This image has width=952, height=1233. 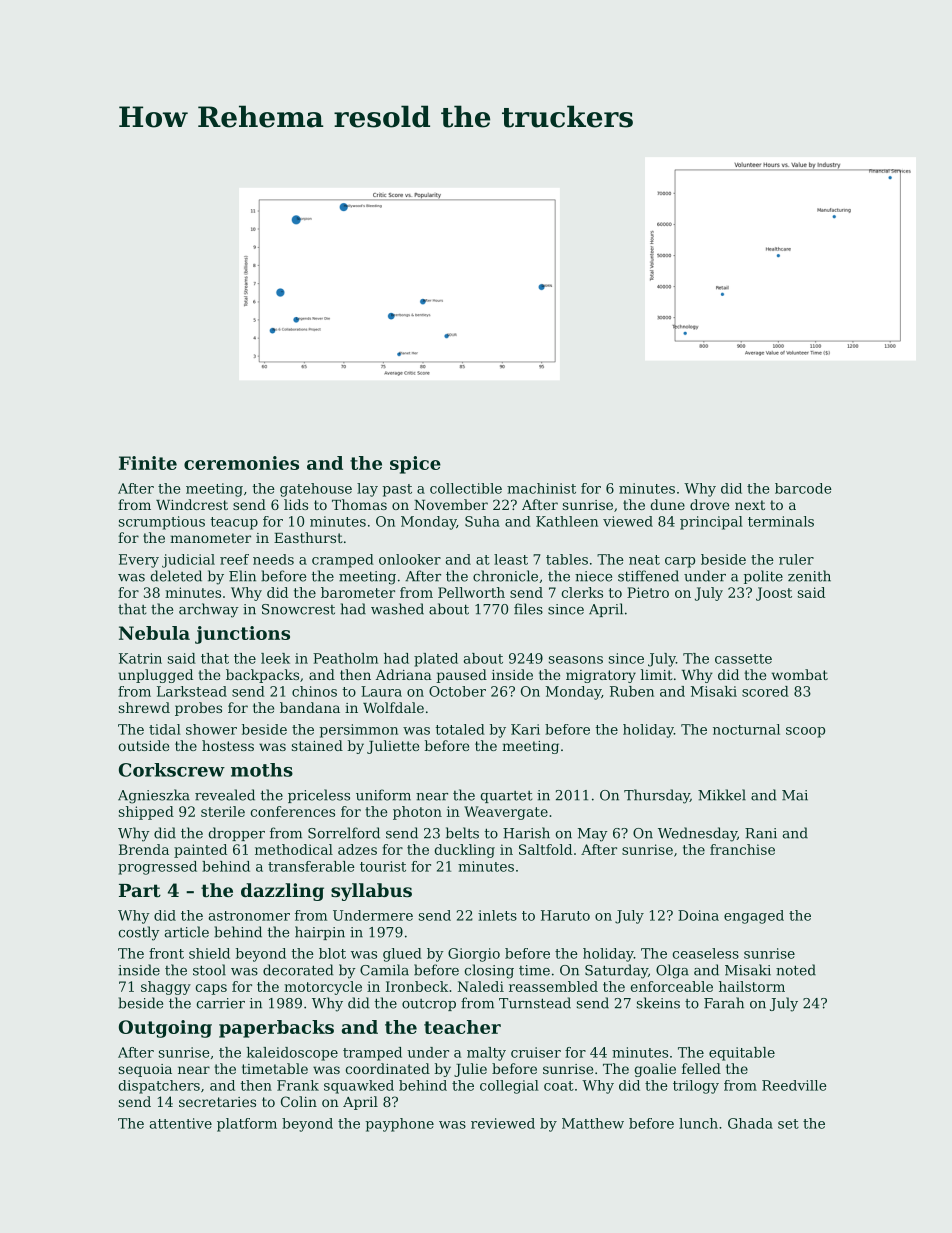 I want to click on Olga, so click(x=672, y=971).
